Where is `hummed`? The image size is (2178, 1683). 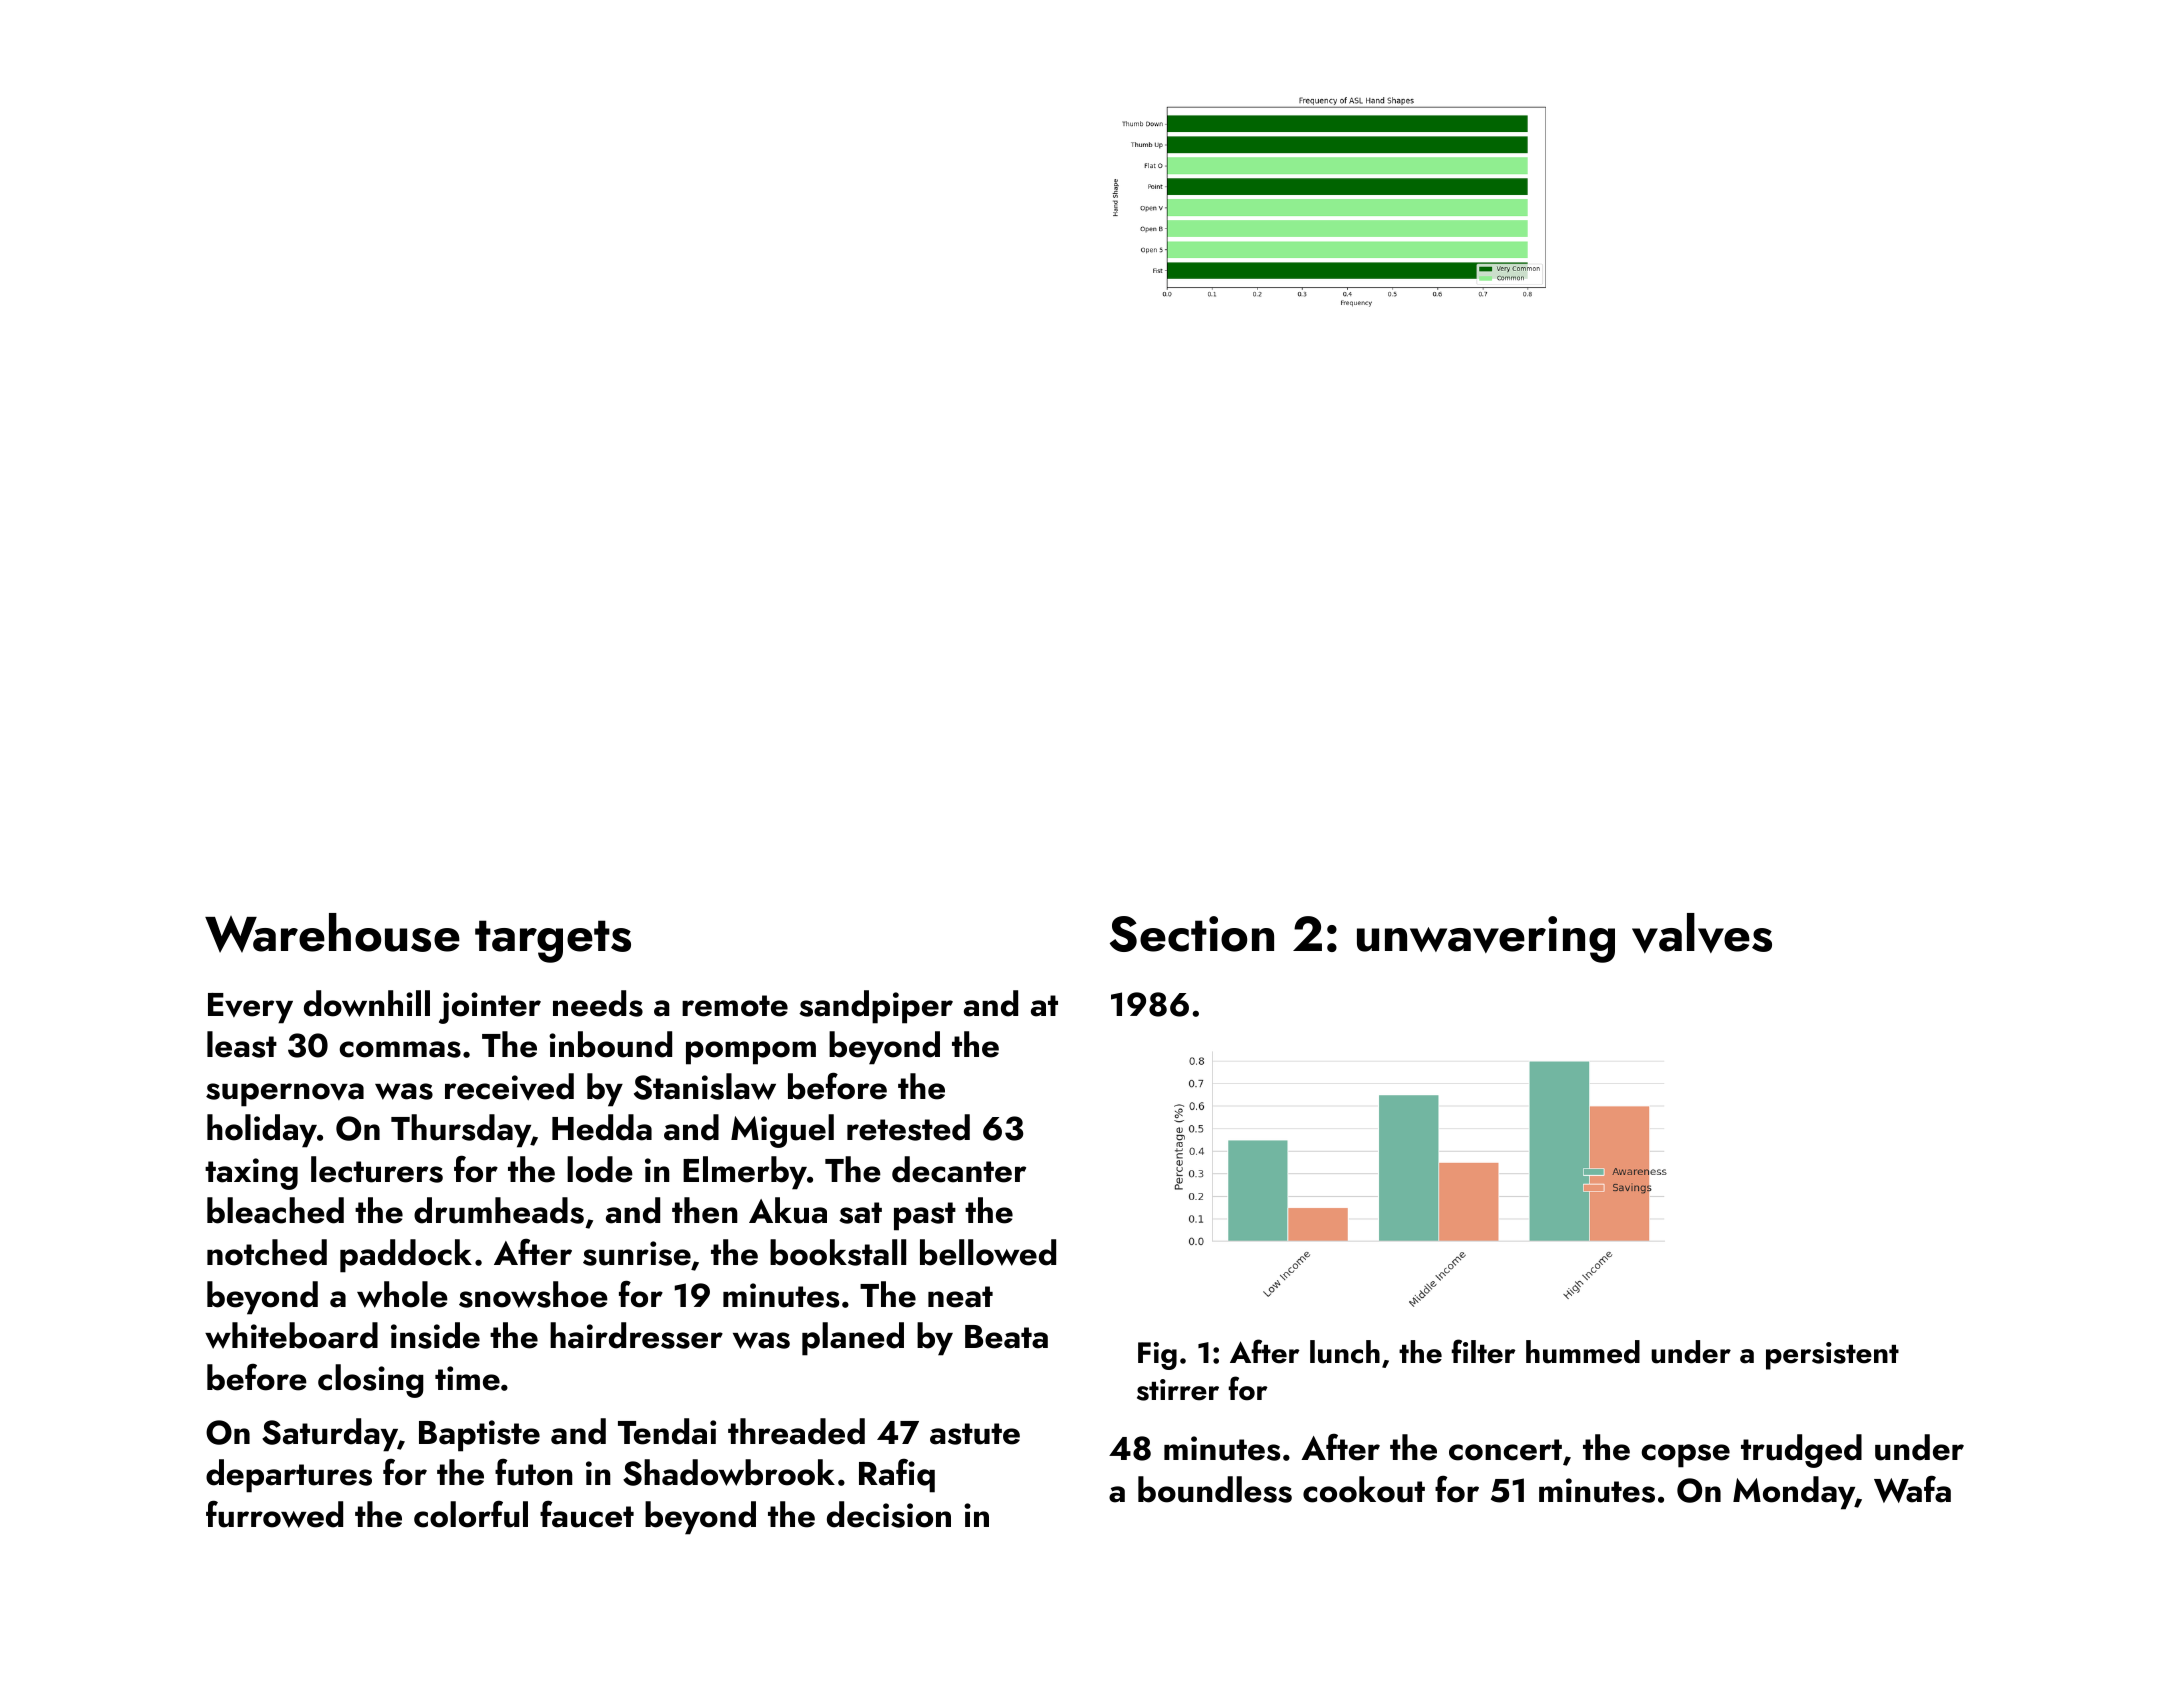 hummed is located at coordinates (1583, 1352).
